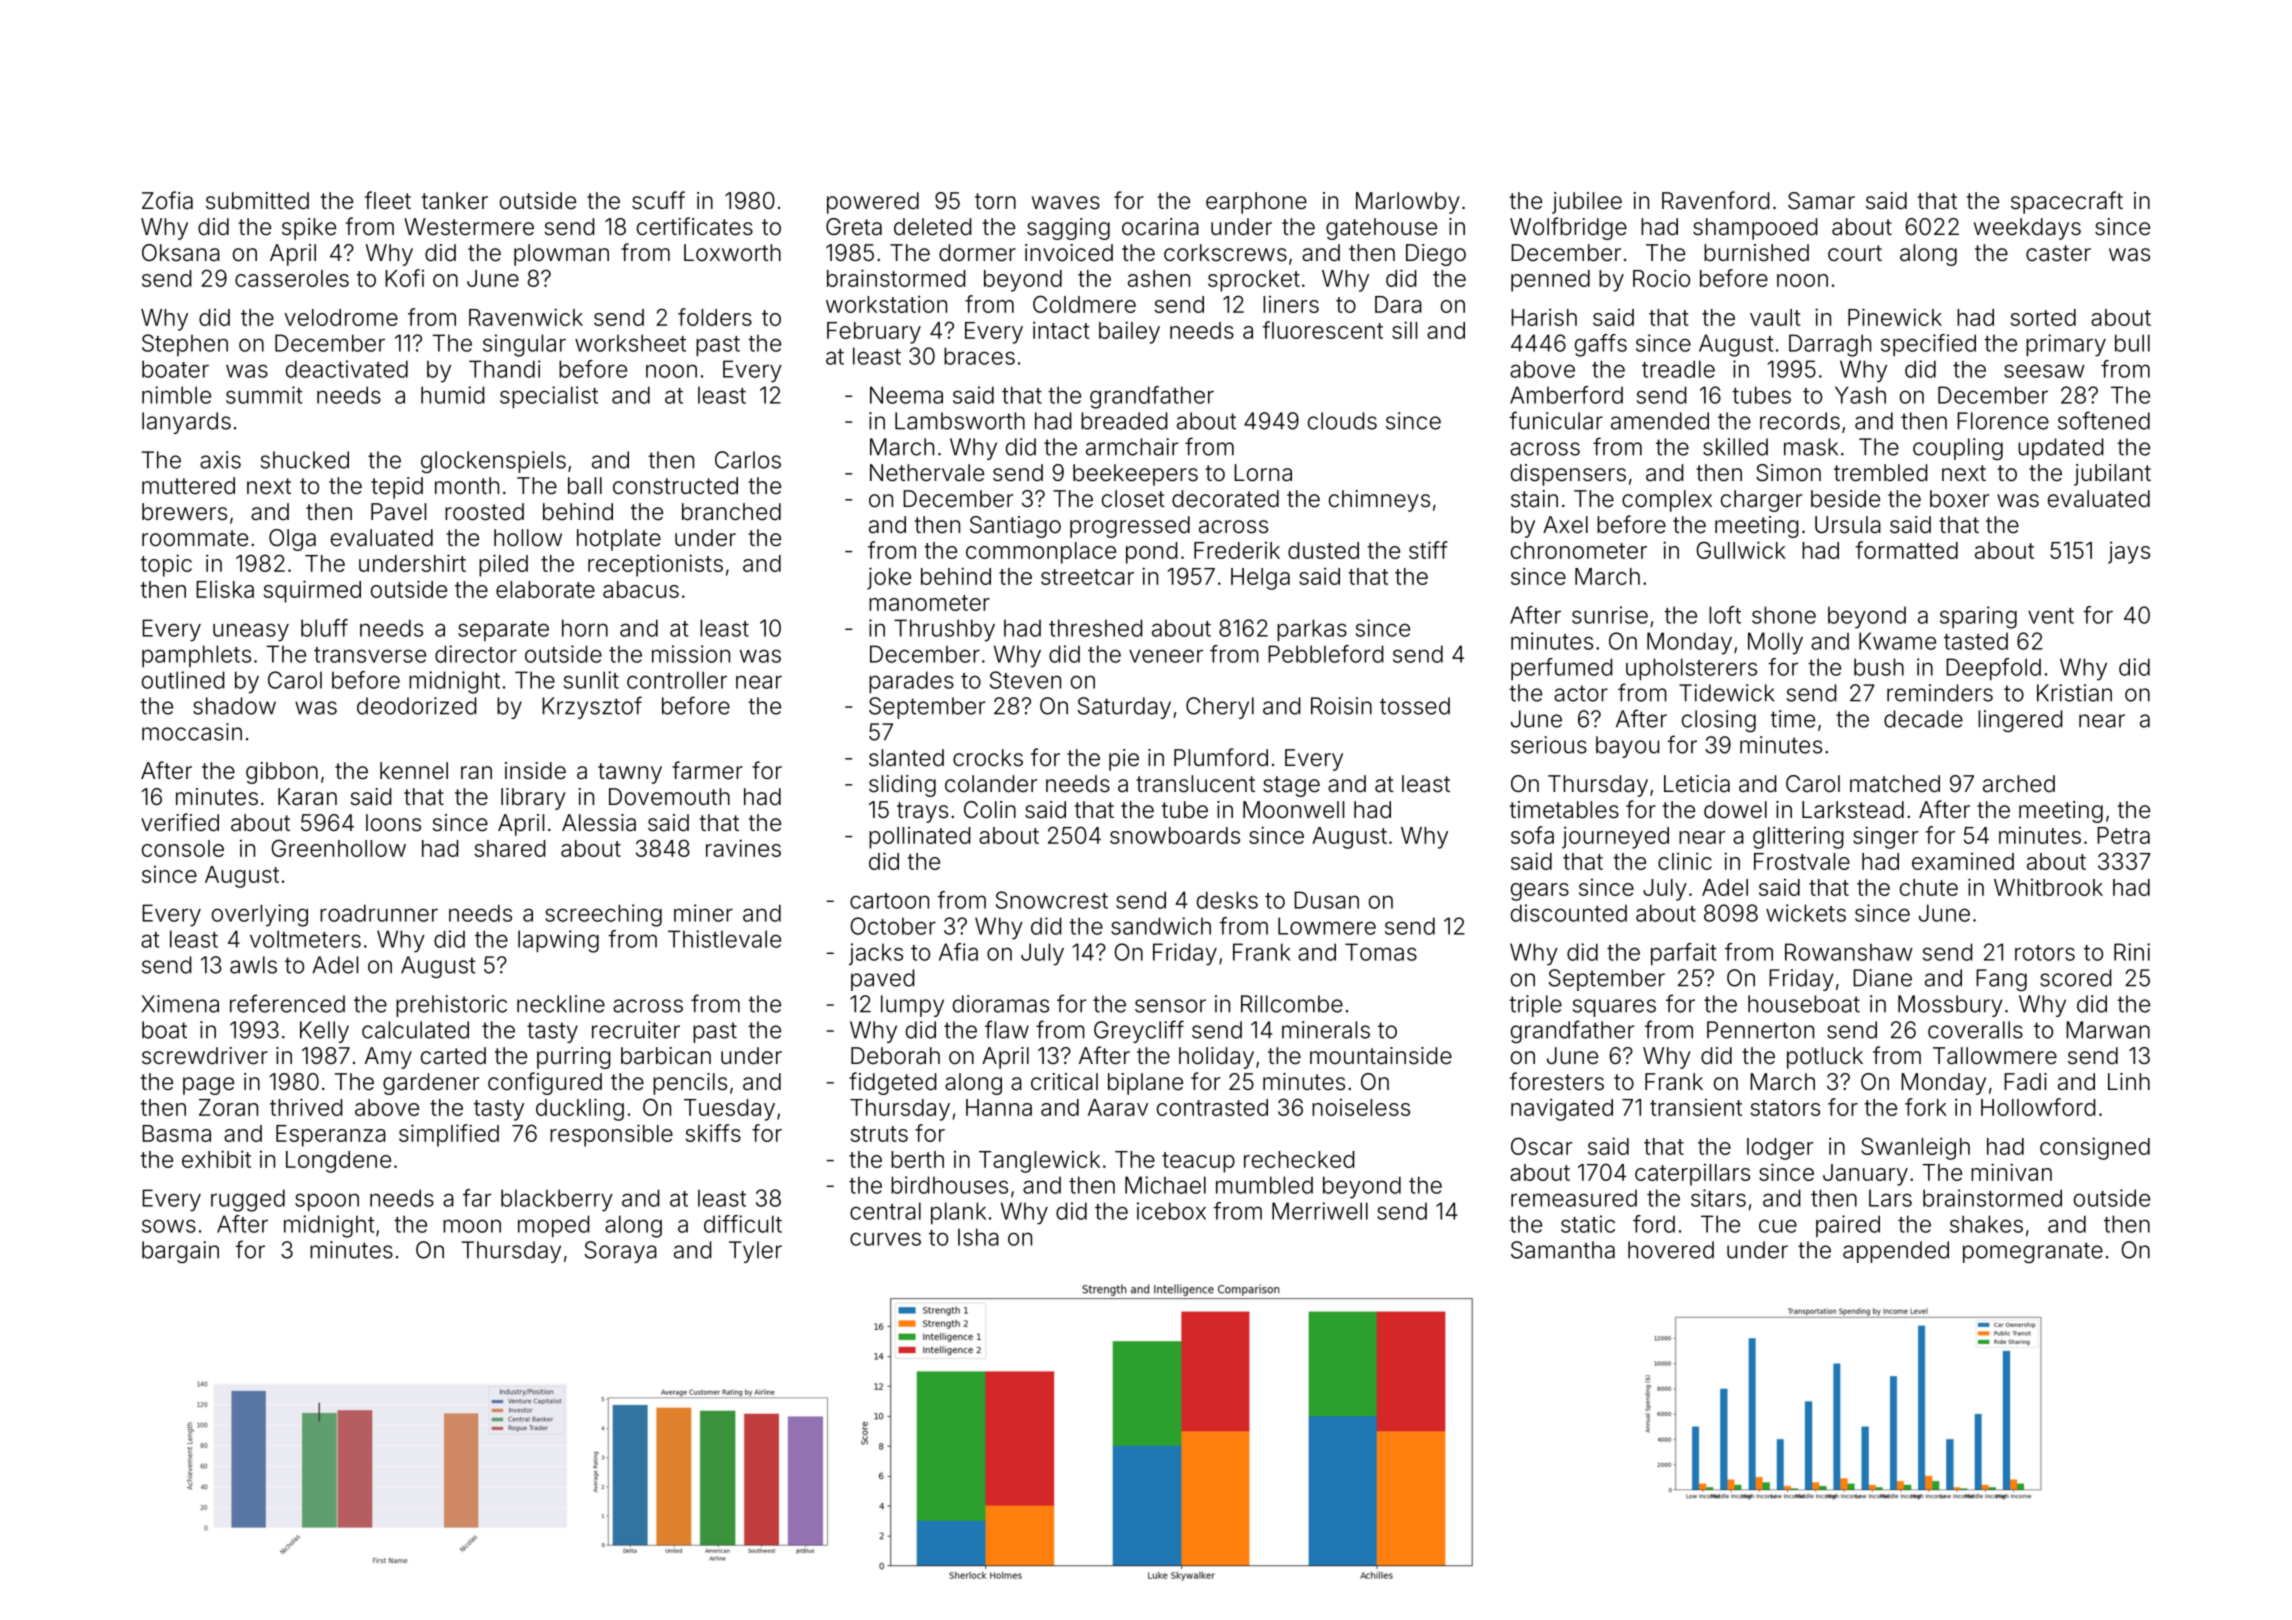 Image resolution: width=2292 pixels, height=1620 pixels. Describe the element at coordinates (398, 512) in the screenshot. I see `Pavel` at that location.
